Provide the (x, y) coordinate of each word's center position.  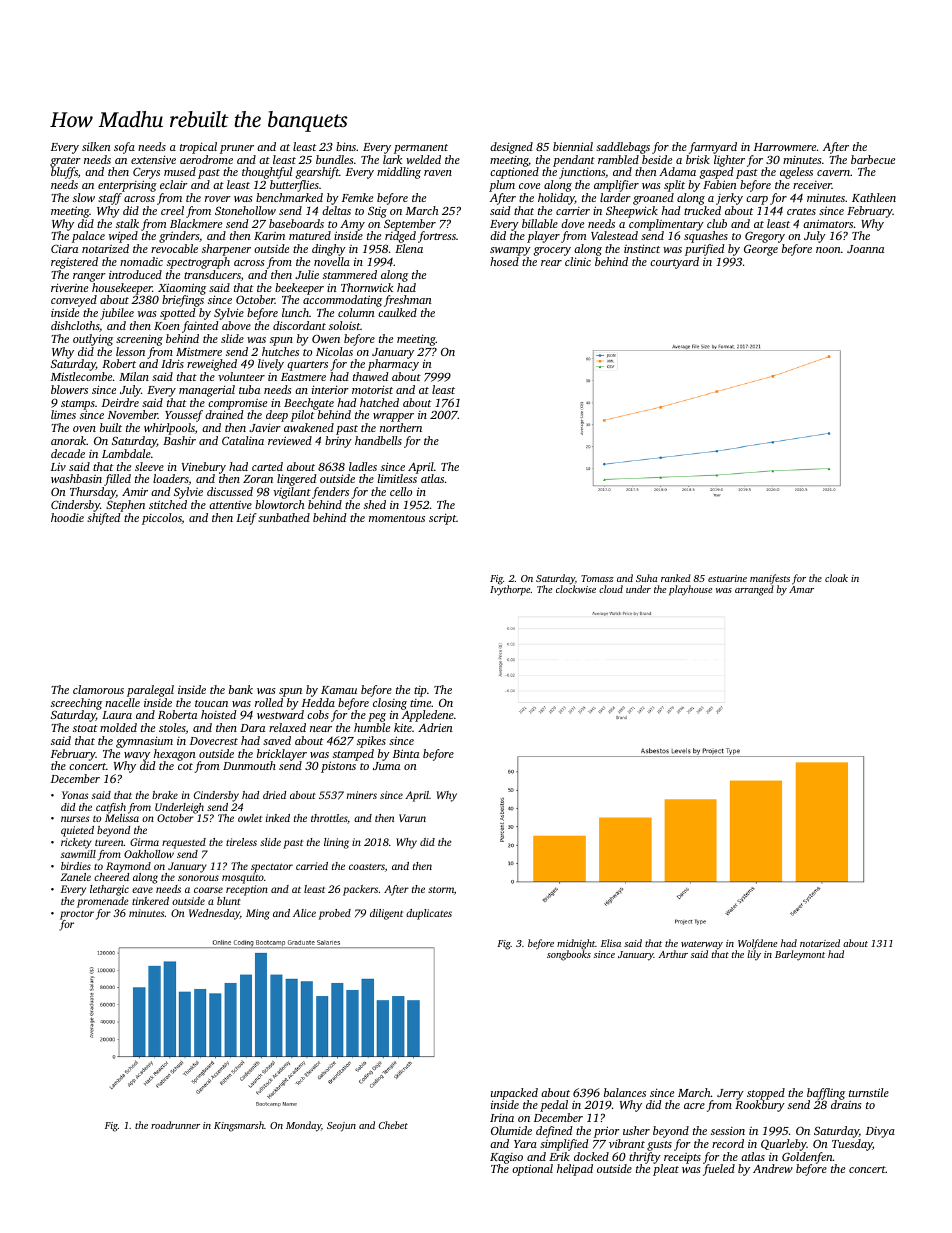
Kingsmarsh (239, 1126)
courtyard (674, 263)
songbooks (569, 955)
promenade (103, 902)
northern (401, 427)
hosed (504, 261)
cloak (836, 578)
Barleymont (800, 955)
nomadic (141, 261)
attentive (230, 505)
